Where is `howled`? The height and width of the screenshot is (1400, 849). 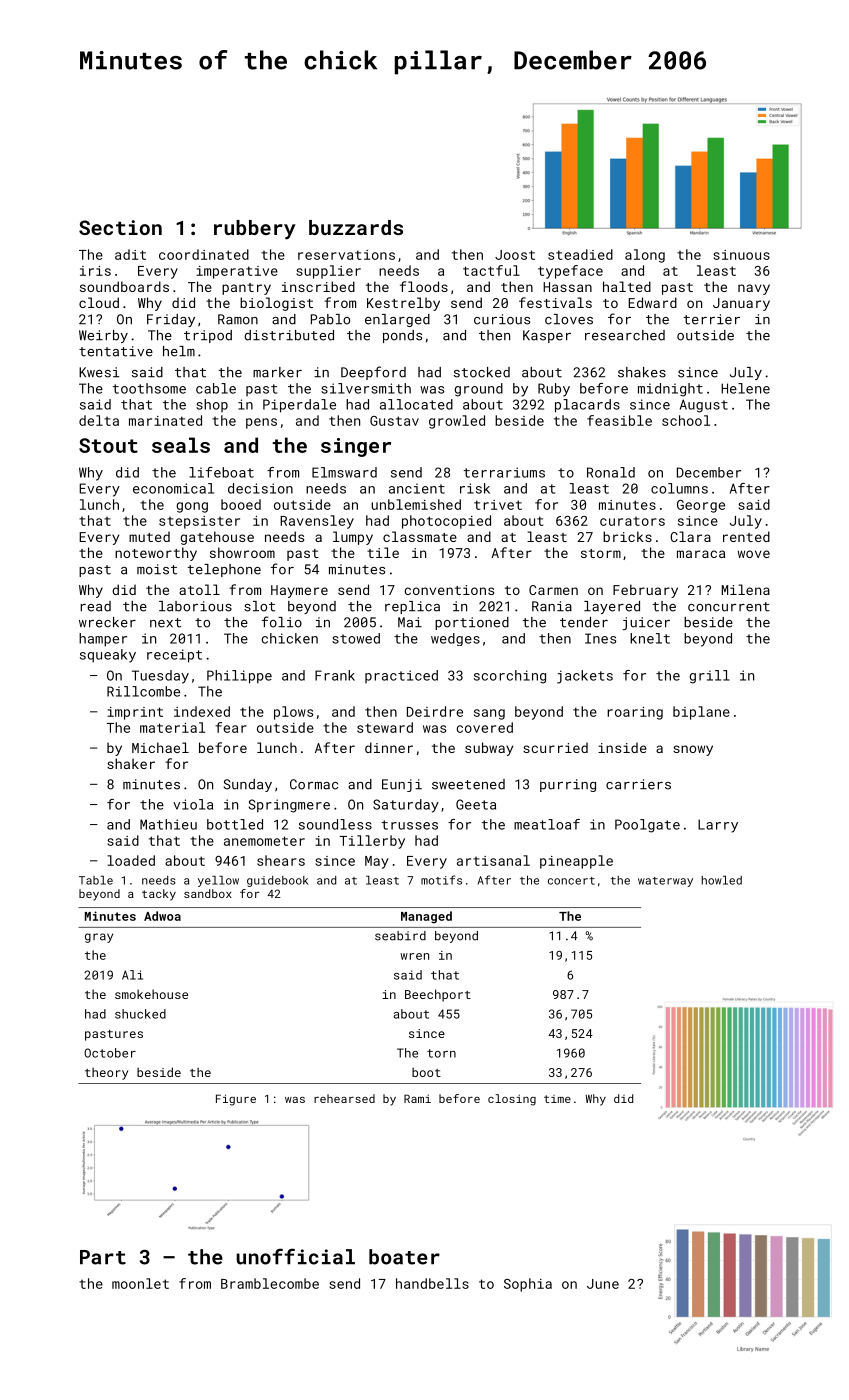 howled is located at coordinates (721, 880).
